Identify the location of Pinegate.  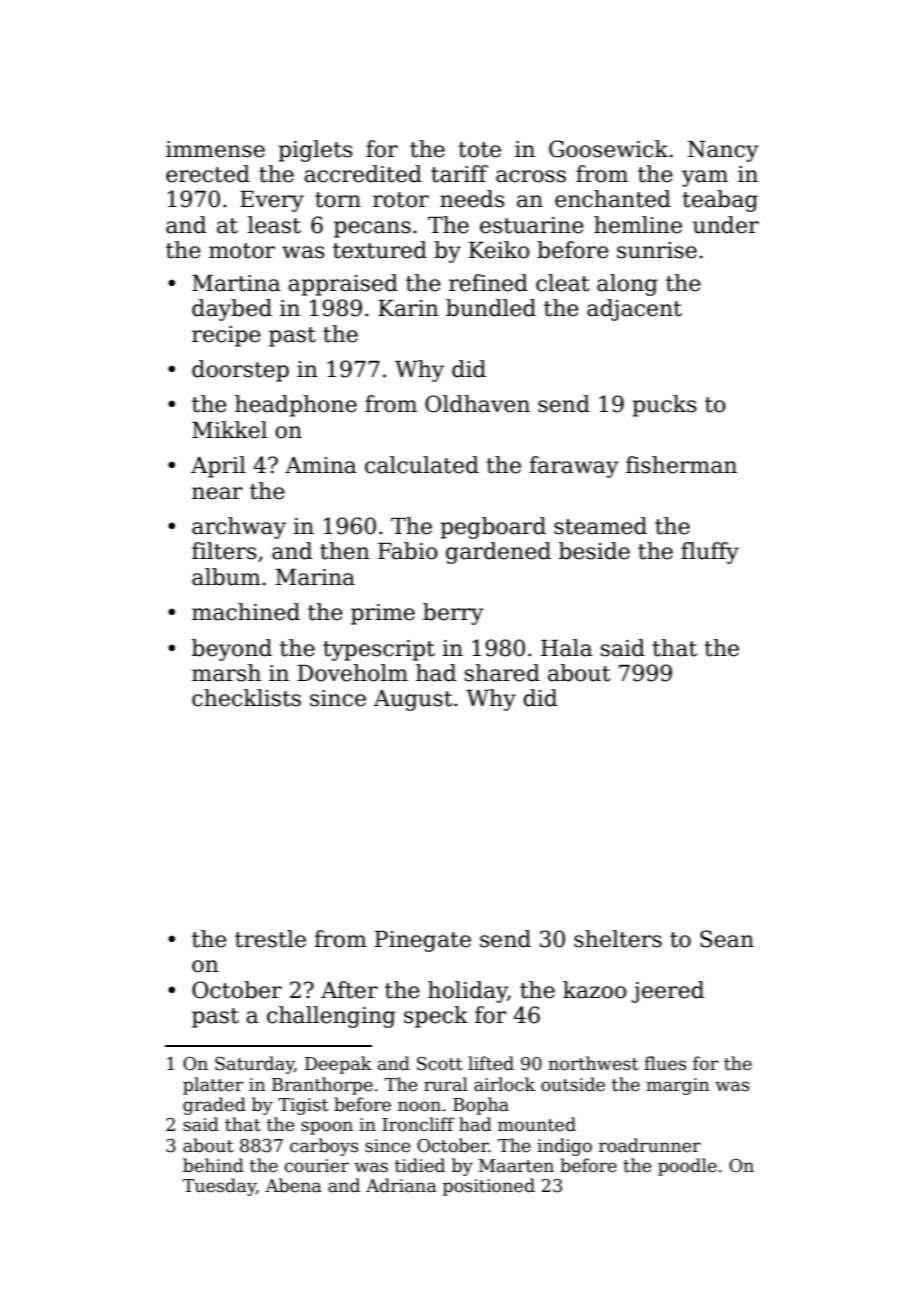
(423, 941).
